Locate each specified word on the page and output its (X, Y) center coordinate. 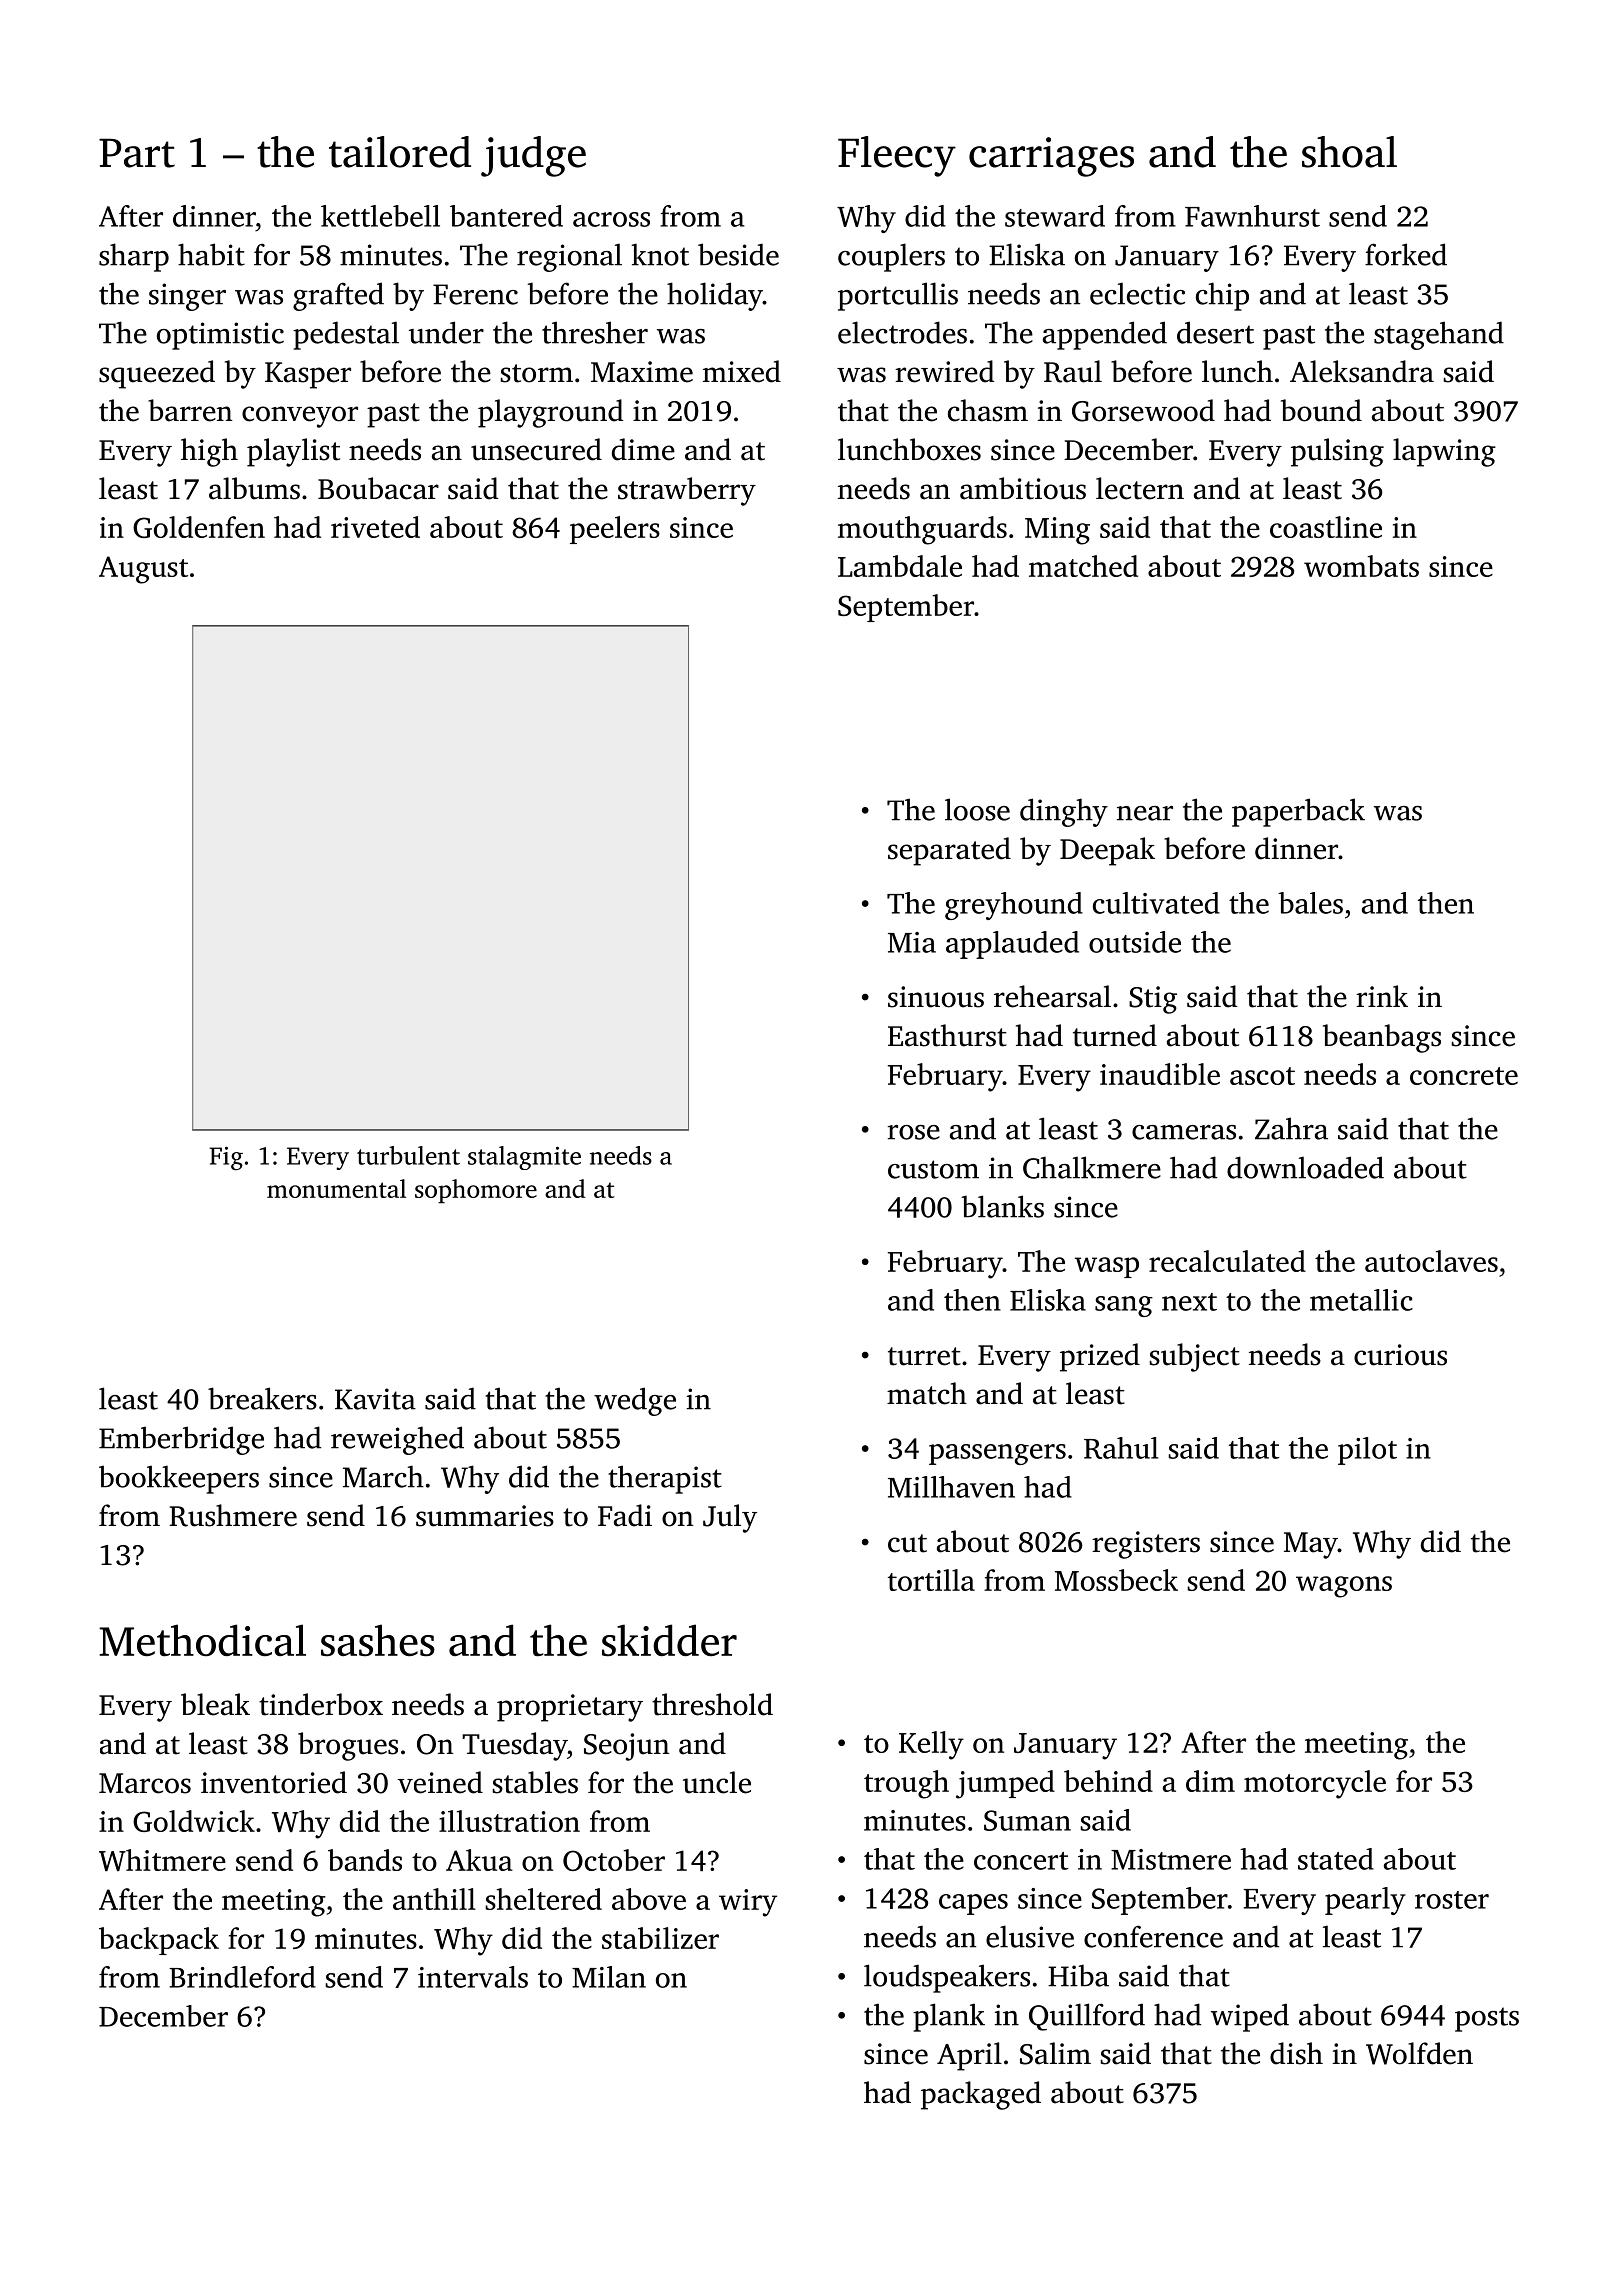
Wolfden (1419, 2053)
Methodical (202, 1640)
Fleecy (897, 156)
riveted (375, 527)
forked (1406, 254)
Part (137, 153)
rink (1382, 996)
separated (949, 851)
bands (365, 1860)
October (614, 1860)
